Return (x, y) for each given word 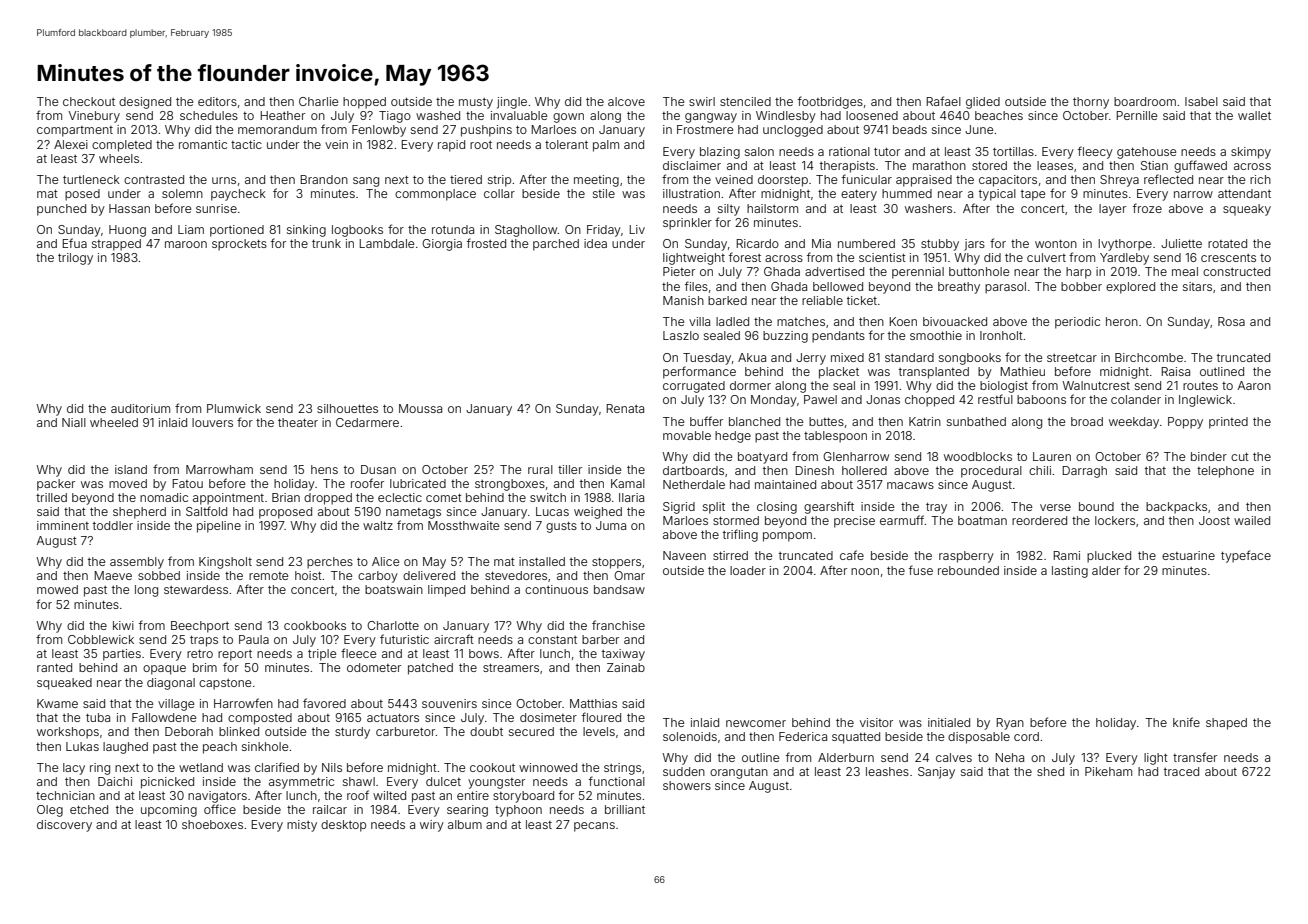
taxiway (623, 655)
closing (777, 508)
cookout (492, 767)
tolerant (566, 144)
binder (1209, 456)
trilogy (75, 259)
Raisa (1176, 371)
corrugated (694, 387)
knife (1186, 722)
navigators (217, 797)
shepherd (139, 513)
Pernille (1137, 115)
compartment (75, 131)
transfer (1195, 757)
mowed (57, 589)
